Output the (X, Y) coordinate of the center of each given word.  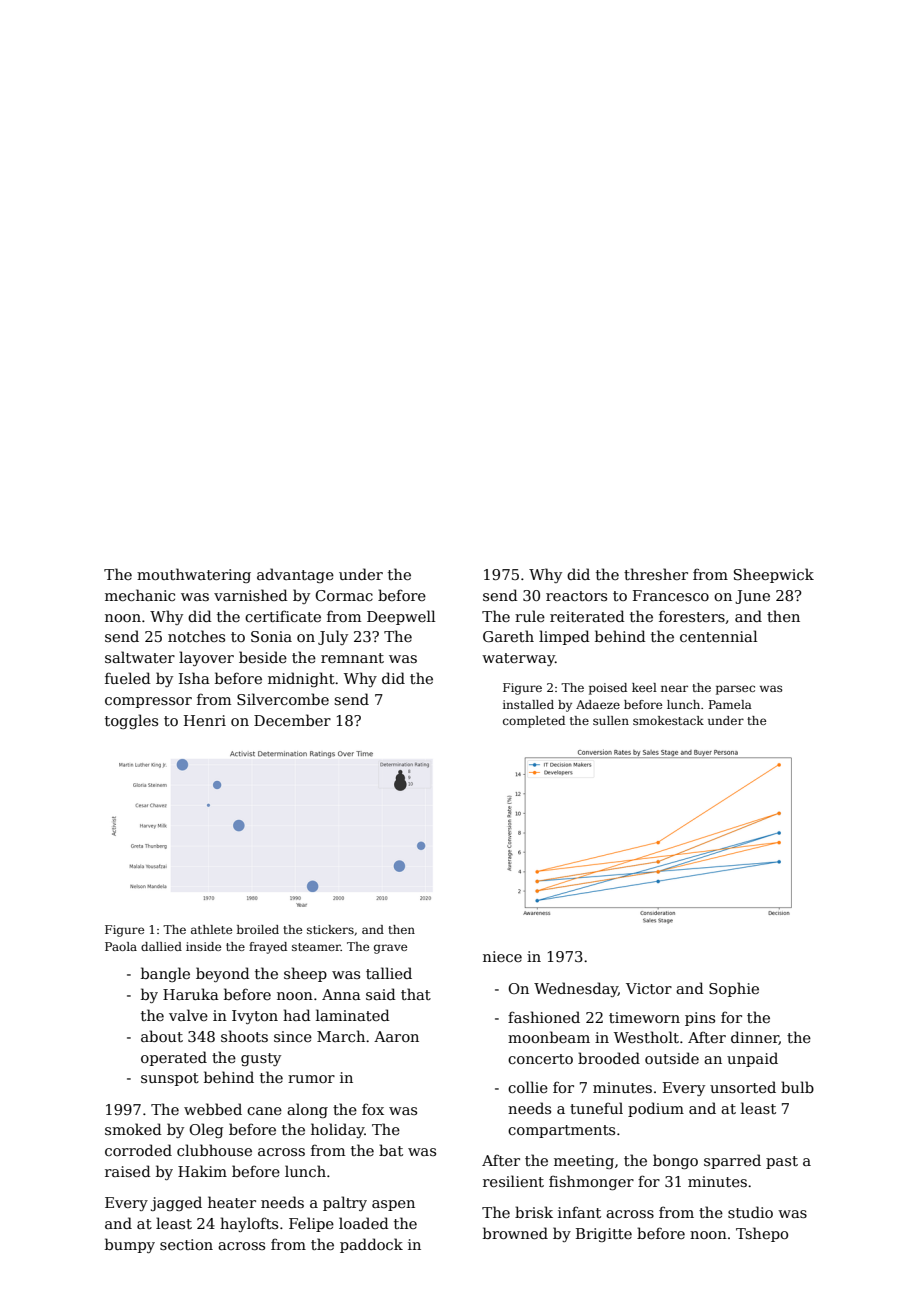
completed (534, 722)
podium (656, 1109)
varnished (251, 595)
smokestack (668, 720)
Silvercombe (283, 699)
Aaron (396, 1036)
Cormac (344, 595)
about (162, 1036)
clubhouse (214, 1150)
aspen (393, 1205)
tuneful (596, 1108)
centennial (718, 636)
